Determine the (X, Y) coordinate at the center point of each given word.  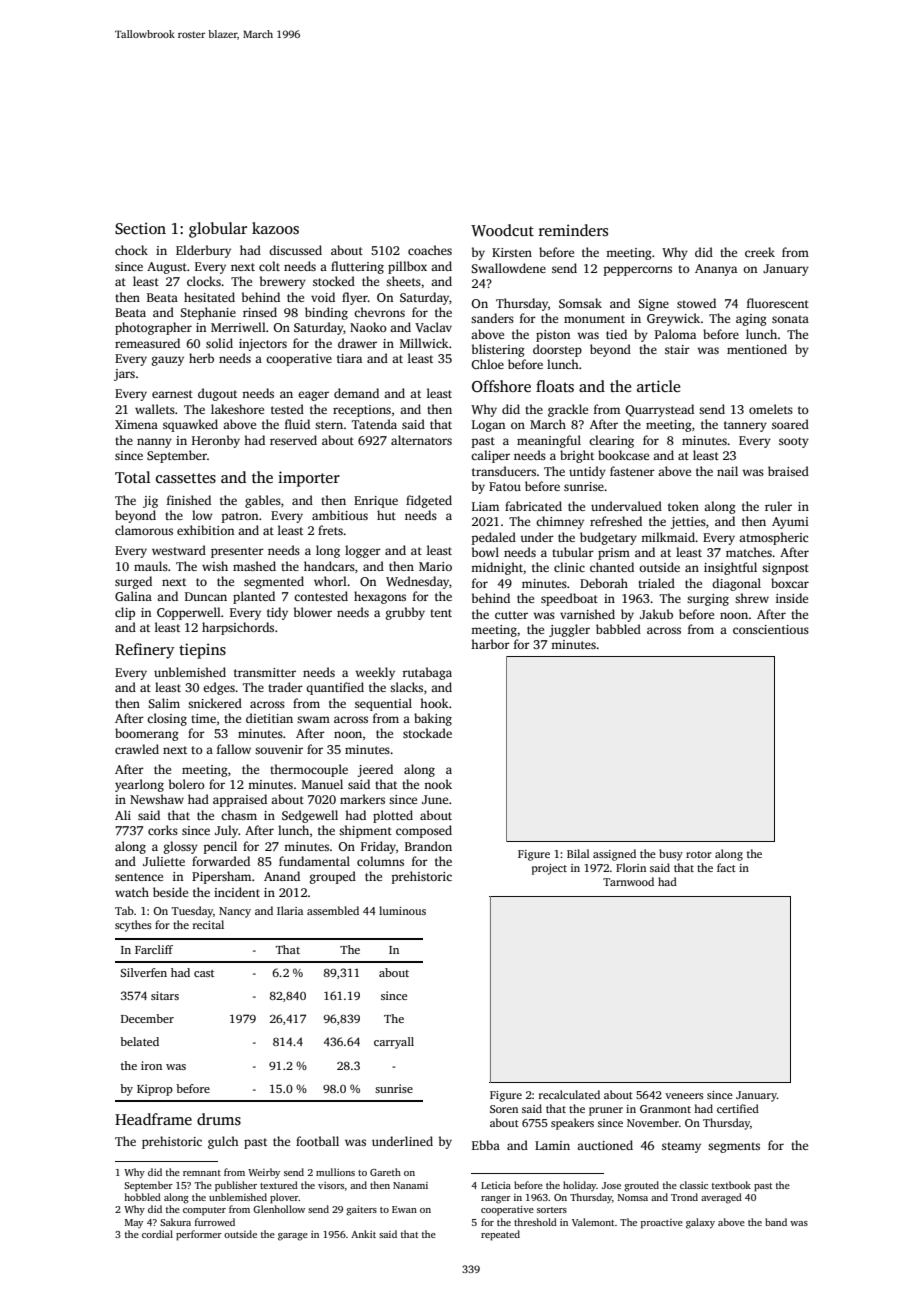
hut (386, 515)
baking (433, 719)
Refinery (144, 651)
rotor (699, 854)
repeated (500, 1235)
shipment (365, 831)
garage (293, 1237)
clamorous (144, 530)
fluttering (357, 267)
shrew (752, 598)
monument (594, 319)
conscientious (771, 629)
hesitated (209, 297)
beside (170, 892)
